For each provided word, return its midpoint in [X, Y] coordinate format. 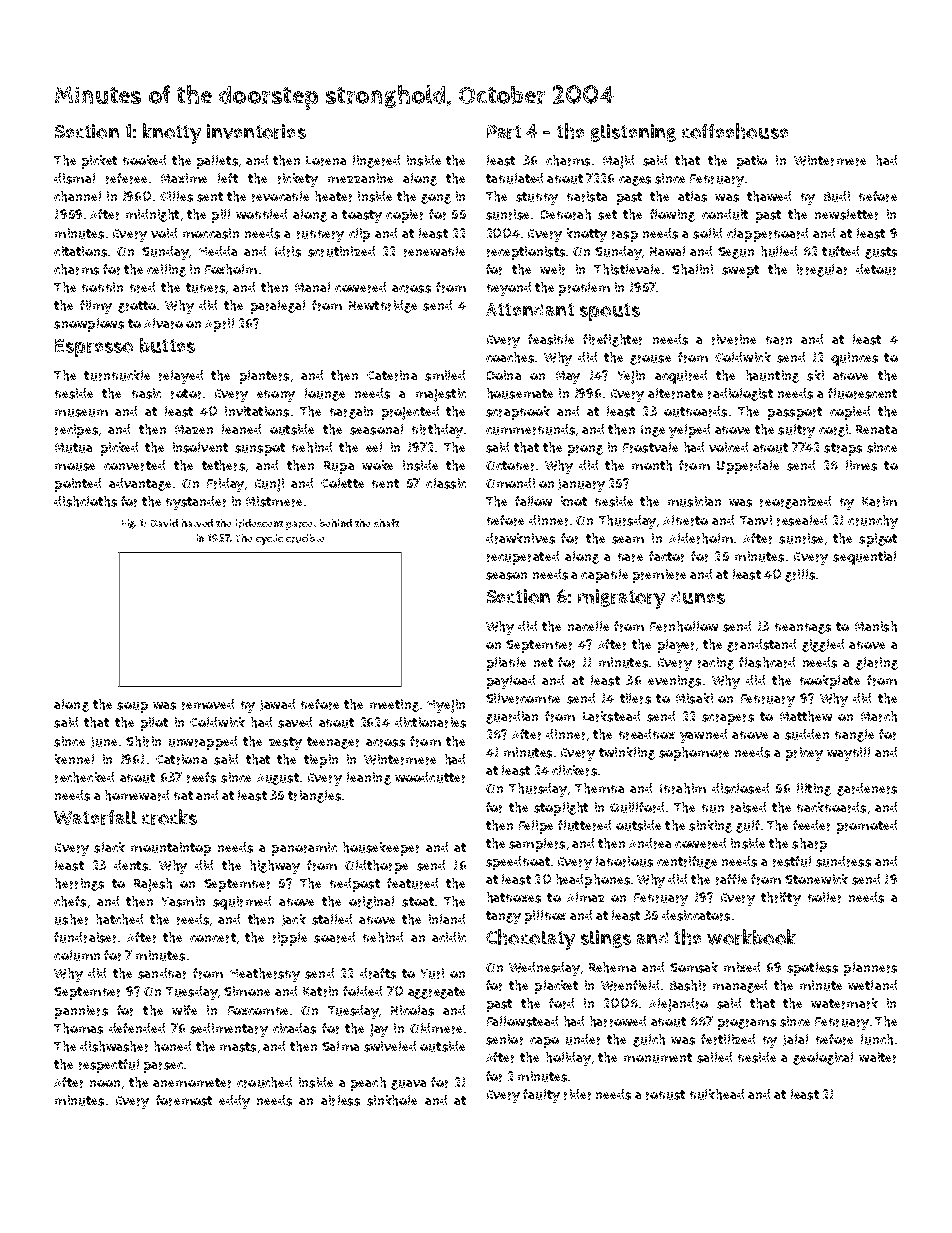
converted [134, 465]
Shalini [692, 269]
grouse [650, 360]
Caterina [392, 375]
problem [584, 289]
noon [105, 1083]
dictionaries [430, 722]
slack [109, 847]
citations [80, 251]
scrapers [728, 719]
